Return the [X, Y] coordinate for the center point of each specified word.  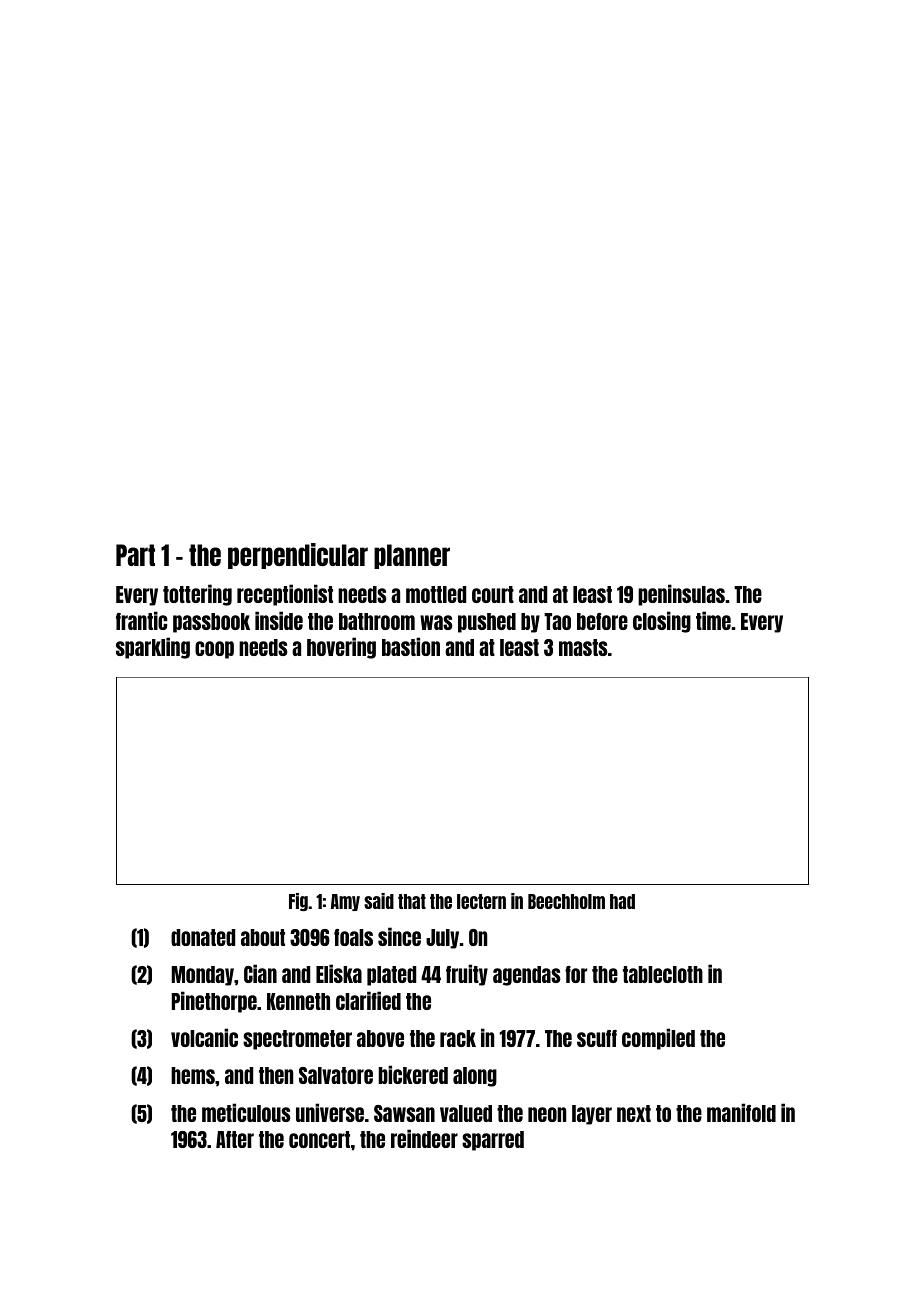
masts [583, 647]
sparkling [153, 648]
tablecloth [663, 974]
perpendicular [298, 556]
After [235, 1139]
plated [391, 976]
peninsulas [681, 595]
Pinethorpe [214, 1002]
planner [412, 556]
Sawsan [404, 1113]
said [379, 901]
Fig [298, 902]
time [713, 620]
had [622, 901]
